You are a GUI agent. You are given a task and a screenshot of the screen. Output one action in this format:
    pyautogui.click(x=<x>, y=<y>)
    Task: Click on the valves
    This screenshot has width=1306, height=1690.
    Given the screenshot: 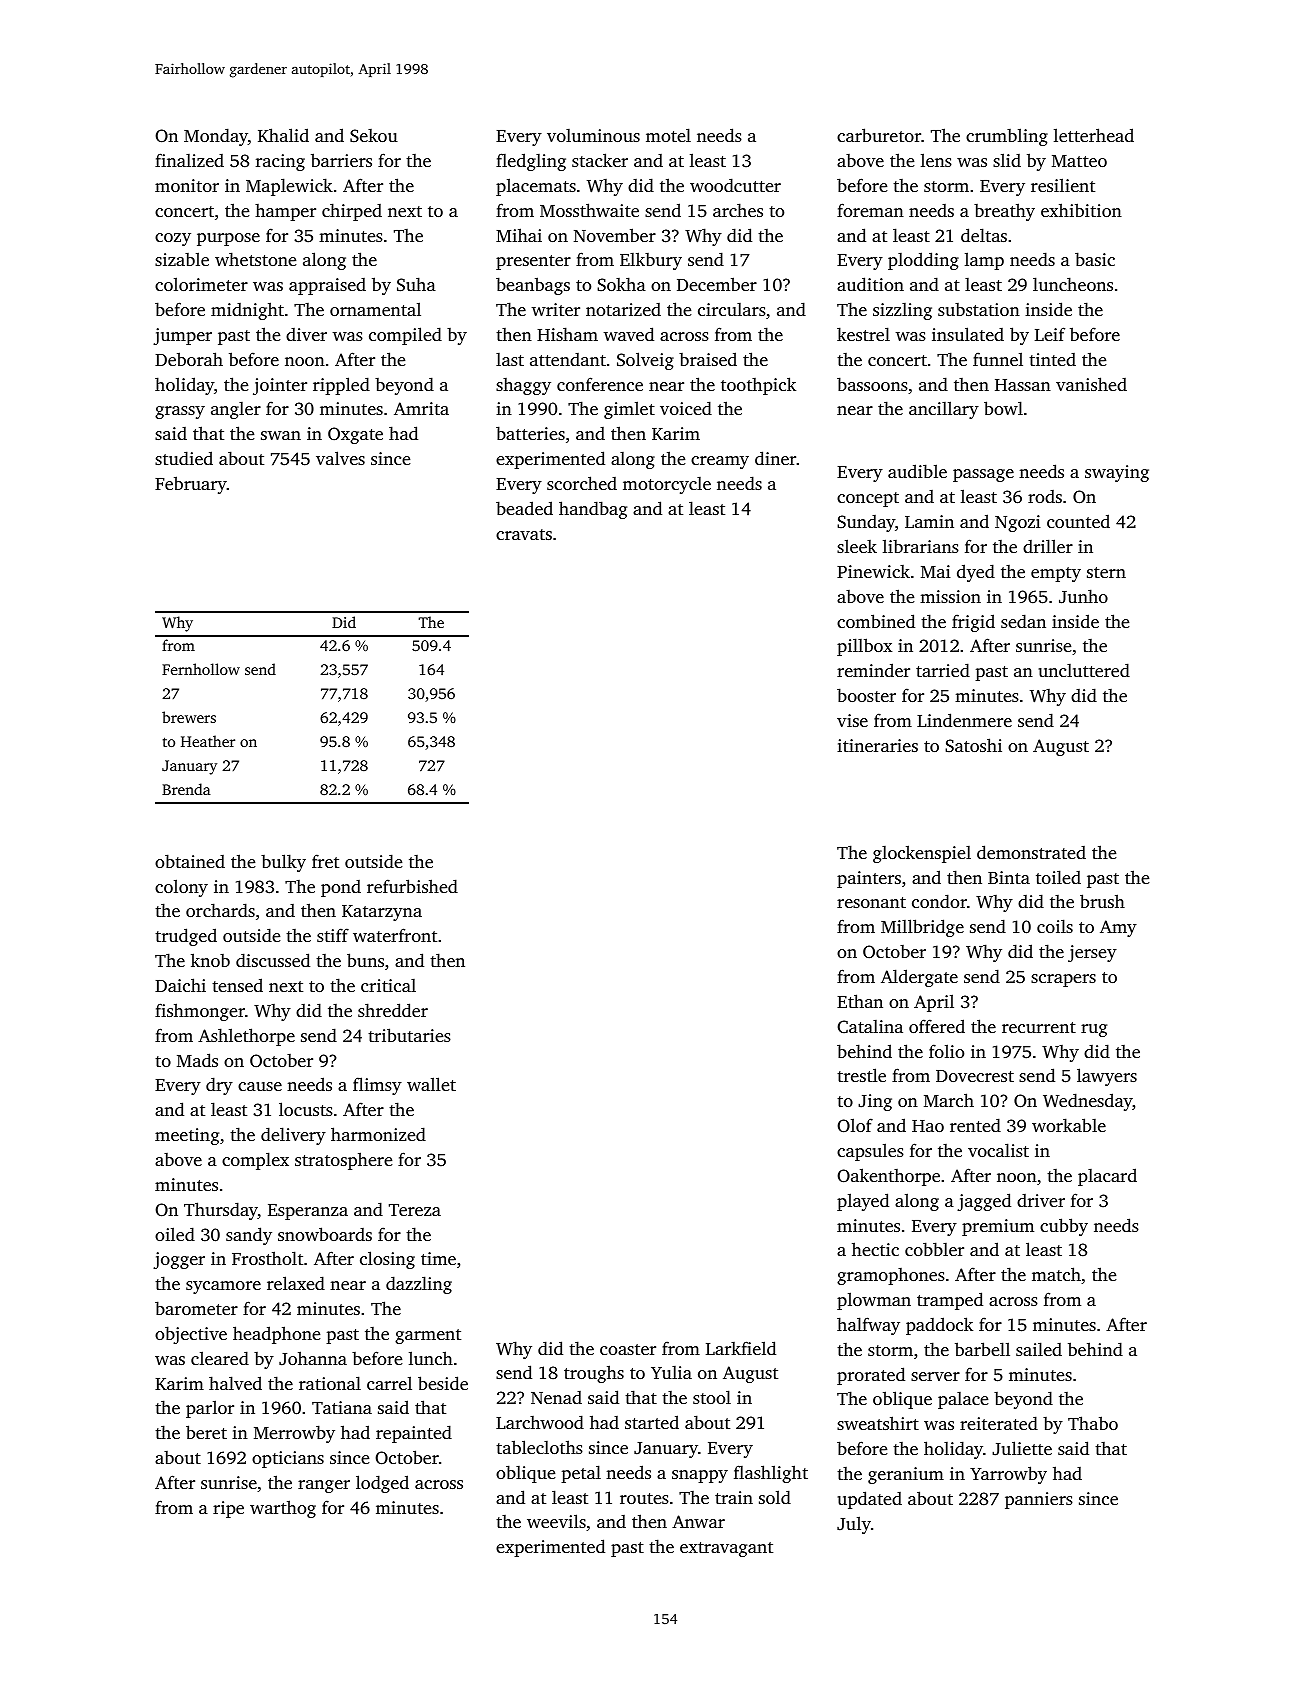 What is the action you would take?
    pyautogui.click(x=340, y=458)
